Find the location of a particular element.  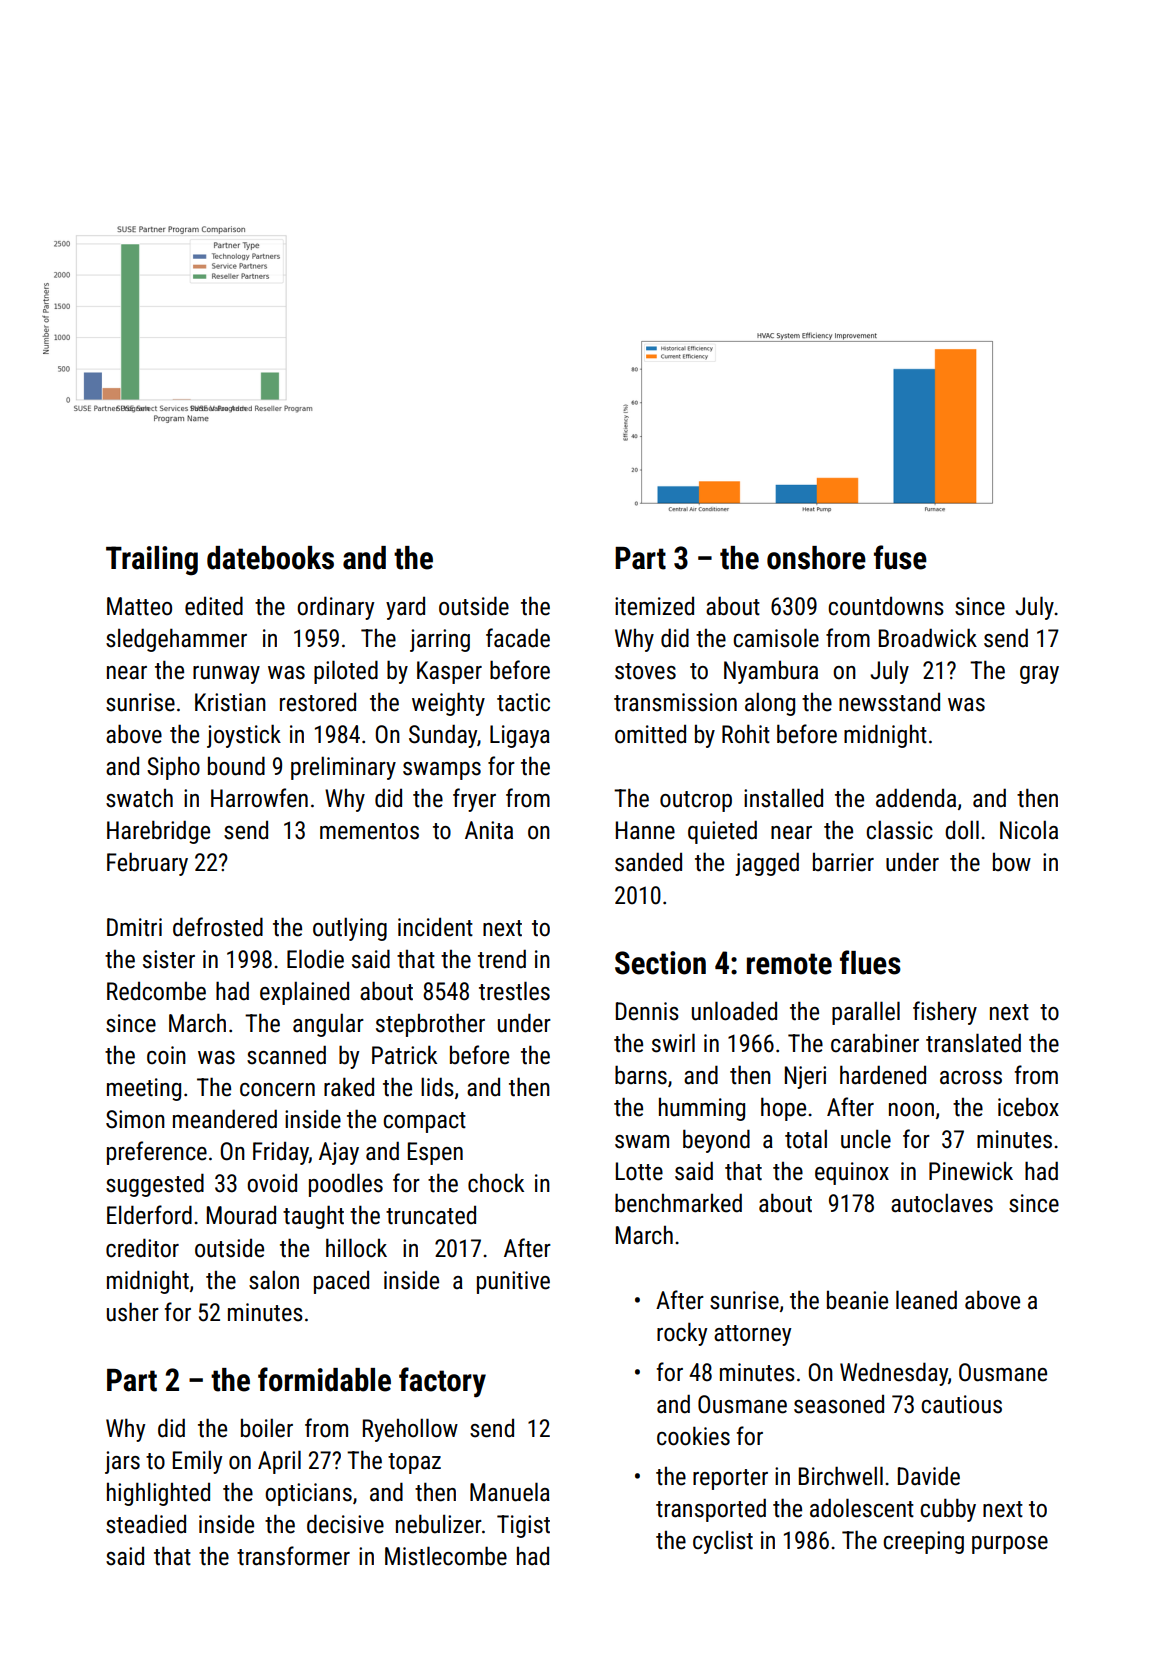

rocky is located at coordinates (682, 1334).
